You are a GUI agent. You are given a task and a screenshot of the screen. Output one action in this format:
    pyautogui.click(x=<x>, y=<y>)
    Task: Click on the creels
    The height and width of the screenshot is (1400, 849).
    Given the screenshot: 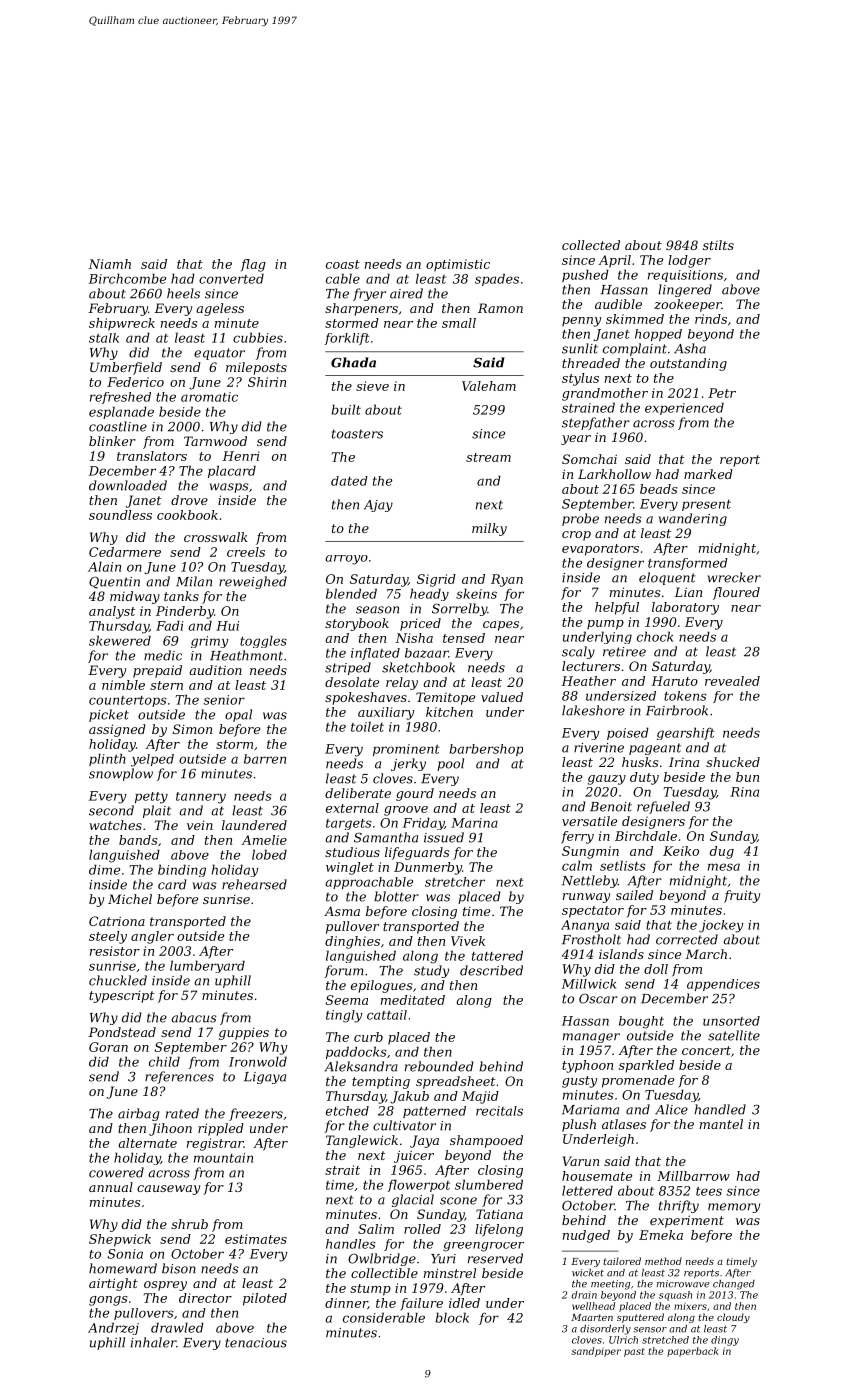 What is the action you would take?
    pyautogui.click(x=246, y=552)
